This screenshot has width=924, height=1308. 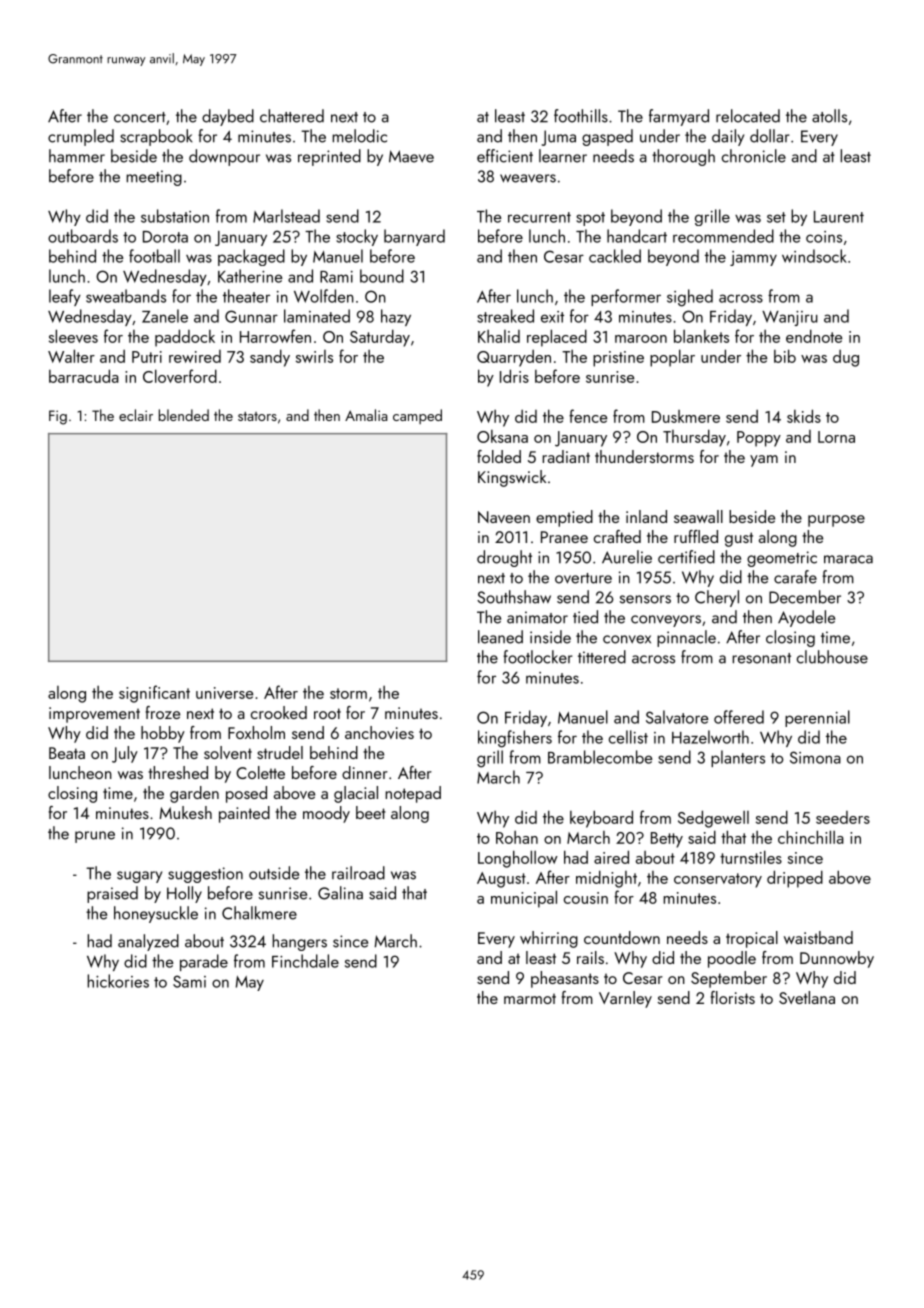 I want to click on Finchdale, so click(x=305, y=961).
